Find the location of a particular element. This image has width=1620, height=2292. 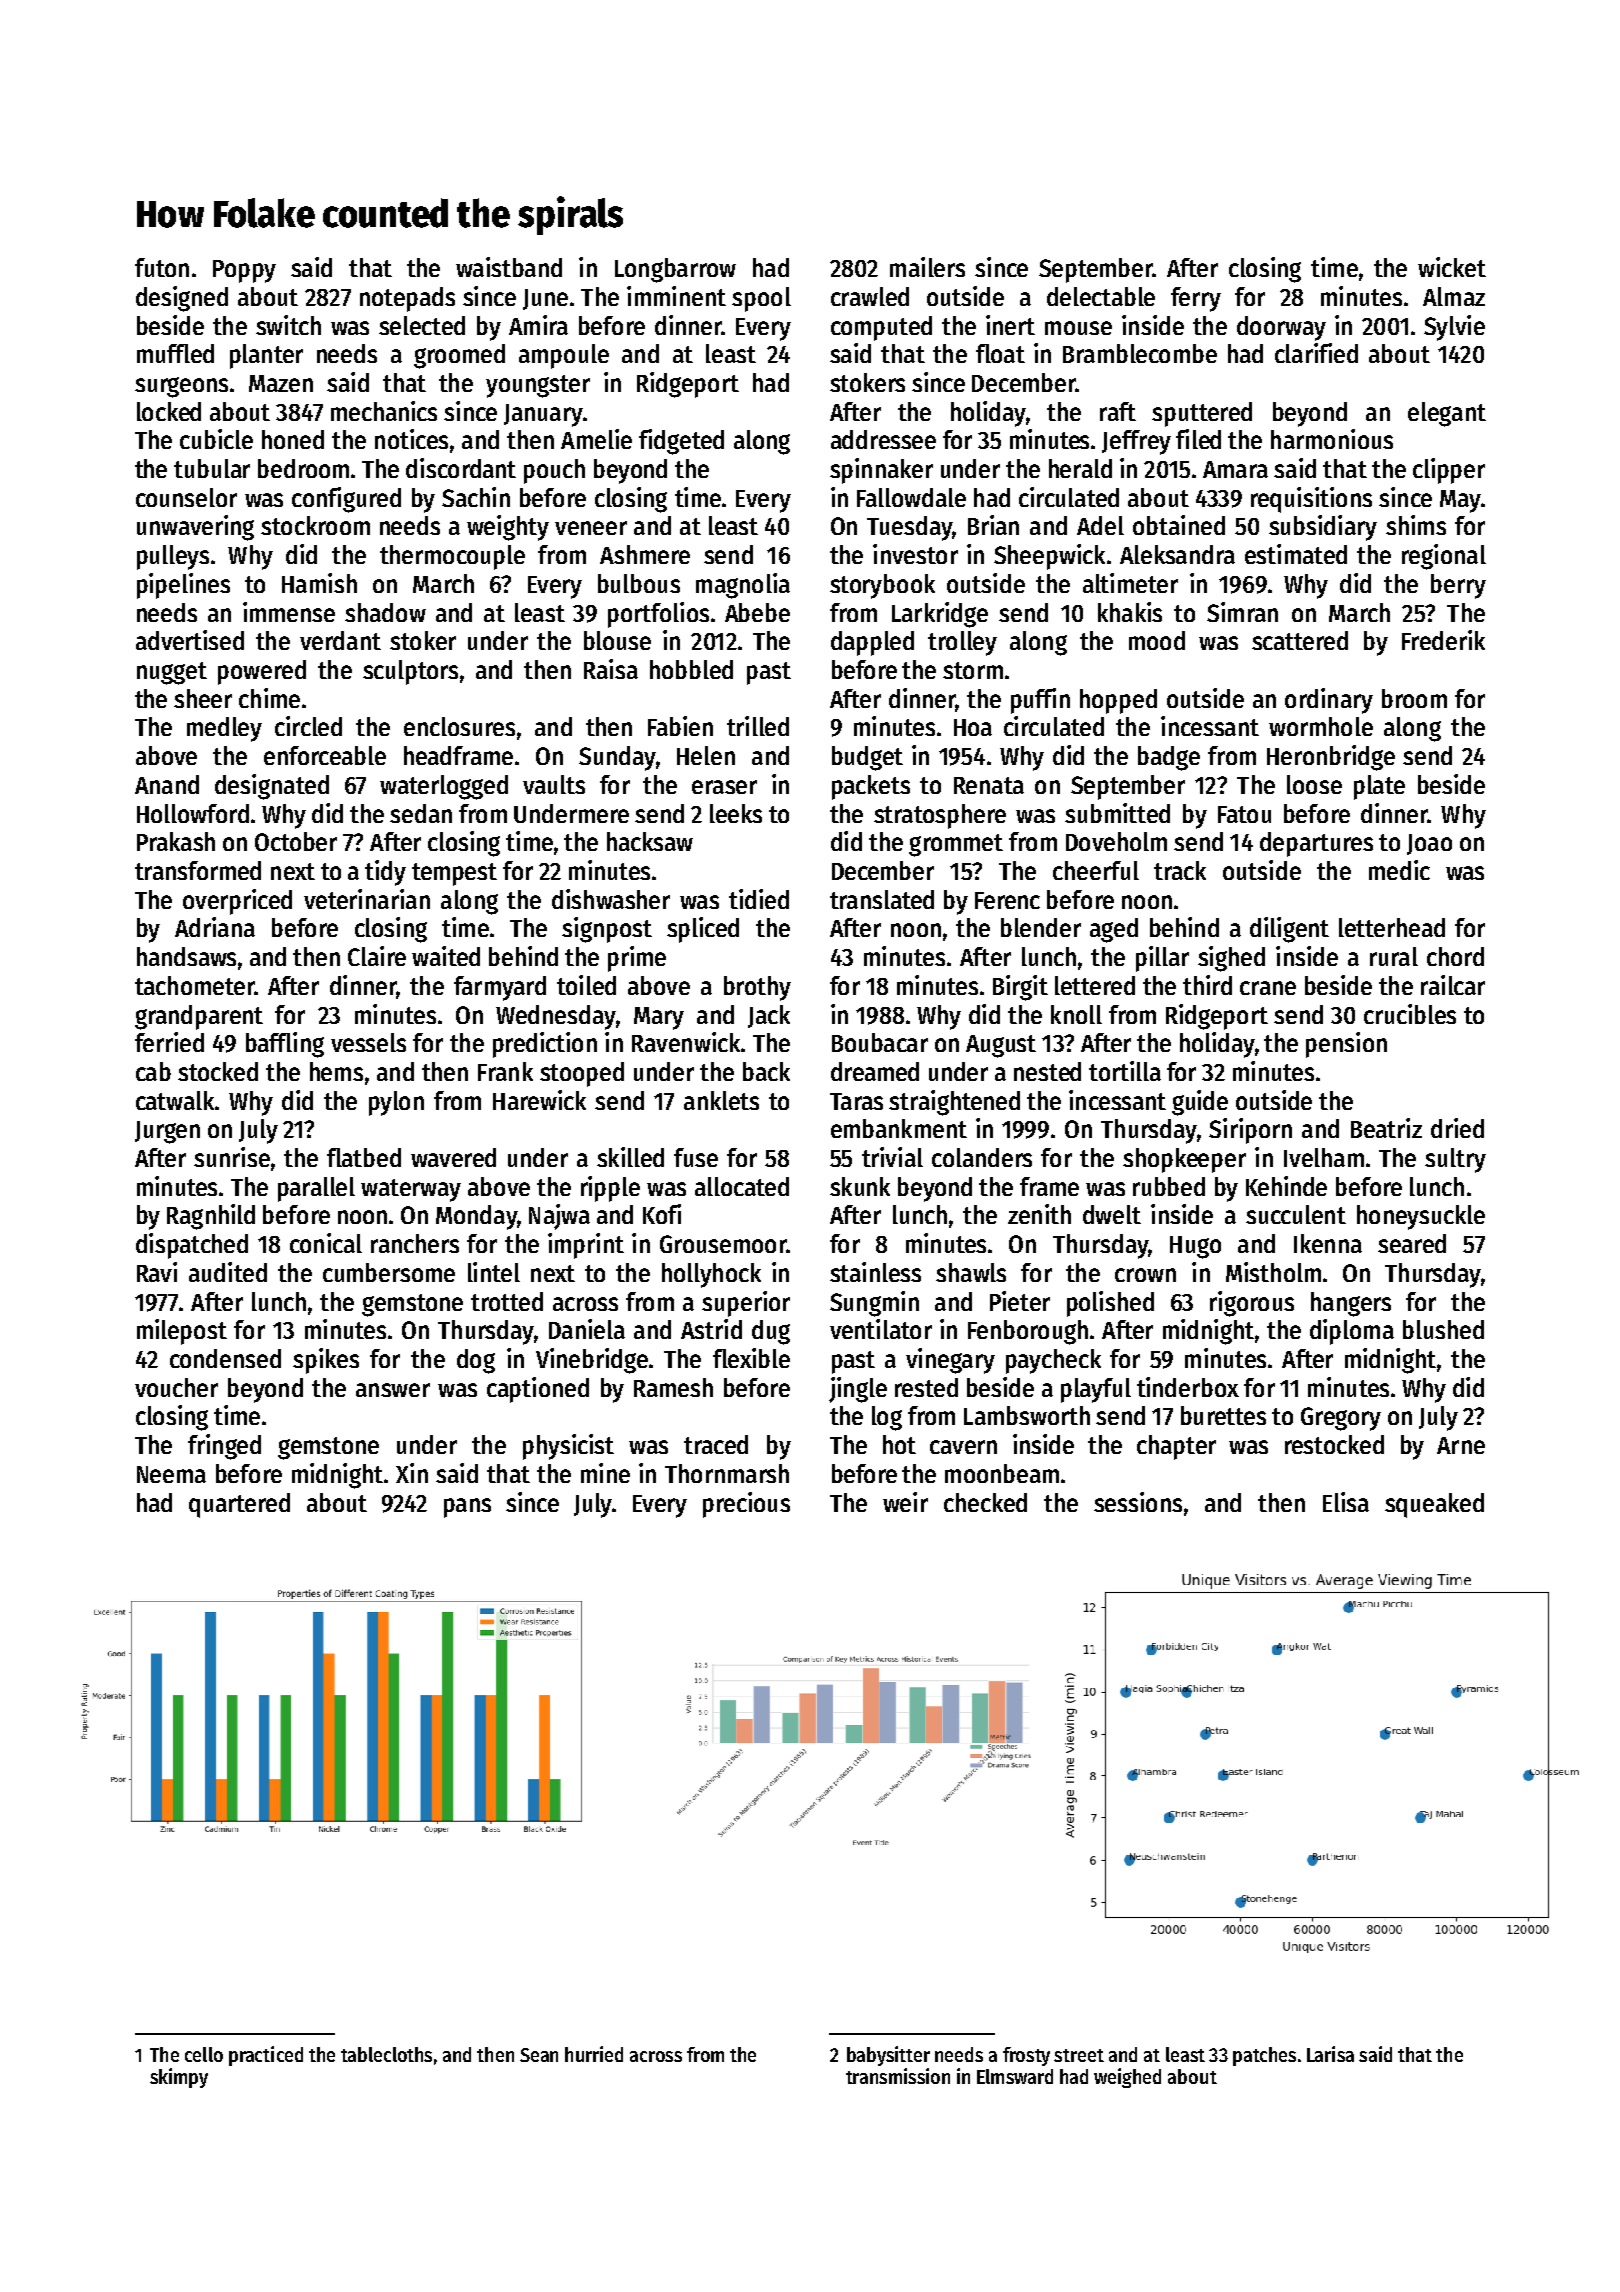

seared is located at coordinates (1412, 1243).
